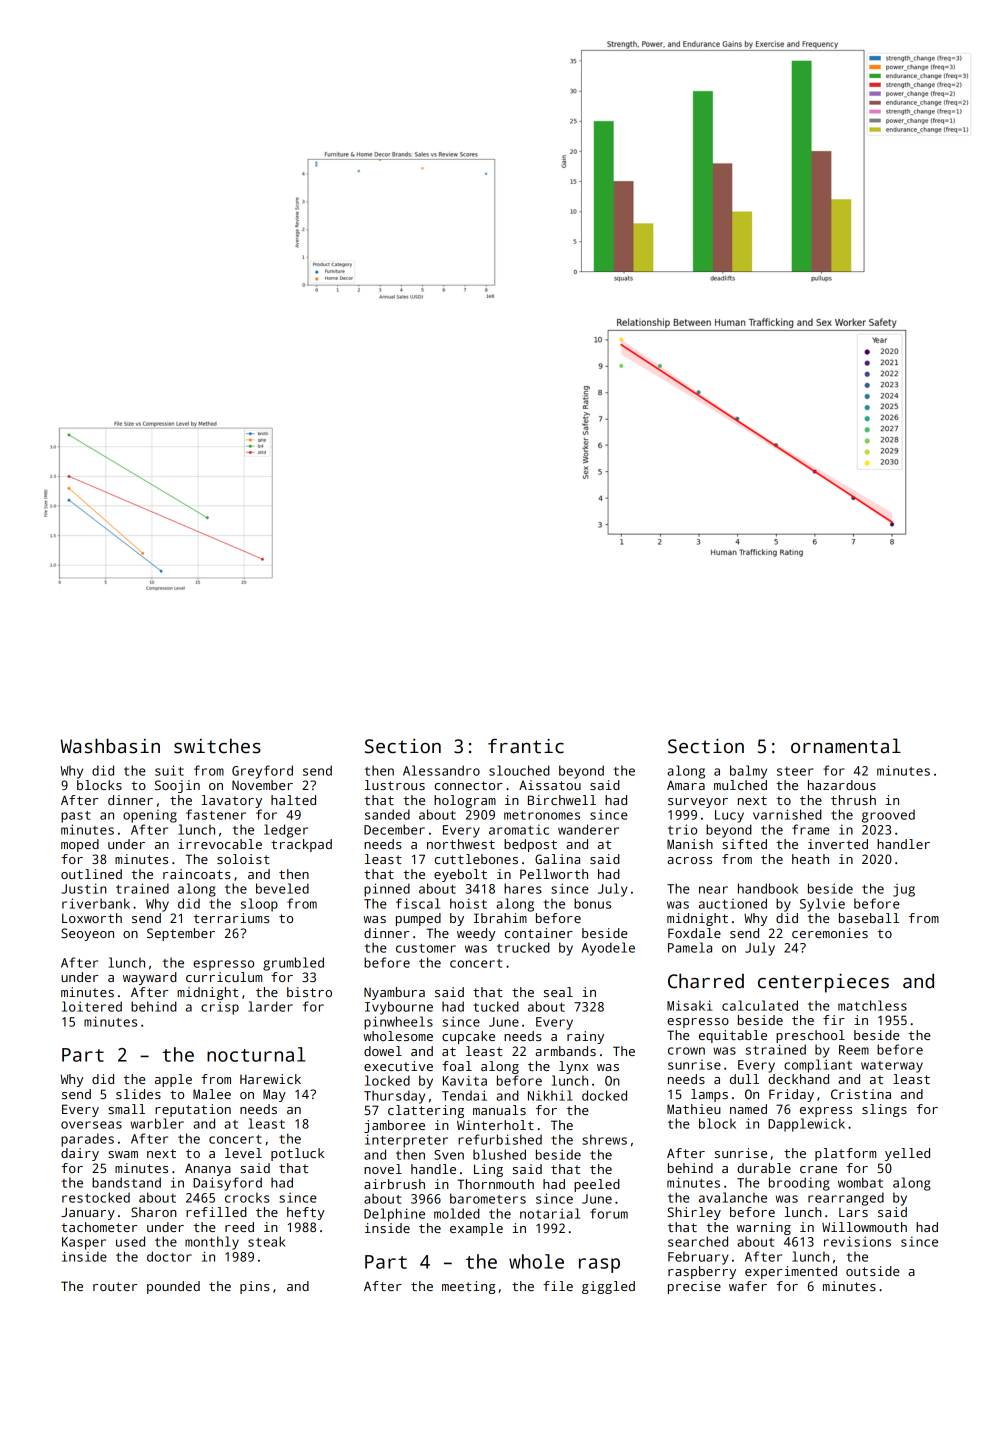 The image size is (1002, 1451). What do you see at coordinates (138, 1094) in the screenshot?
I see `slides` at bounding box center [138, 1094].
